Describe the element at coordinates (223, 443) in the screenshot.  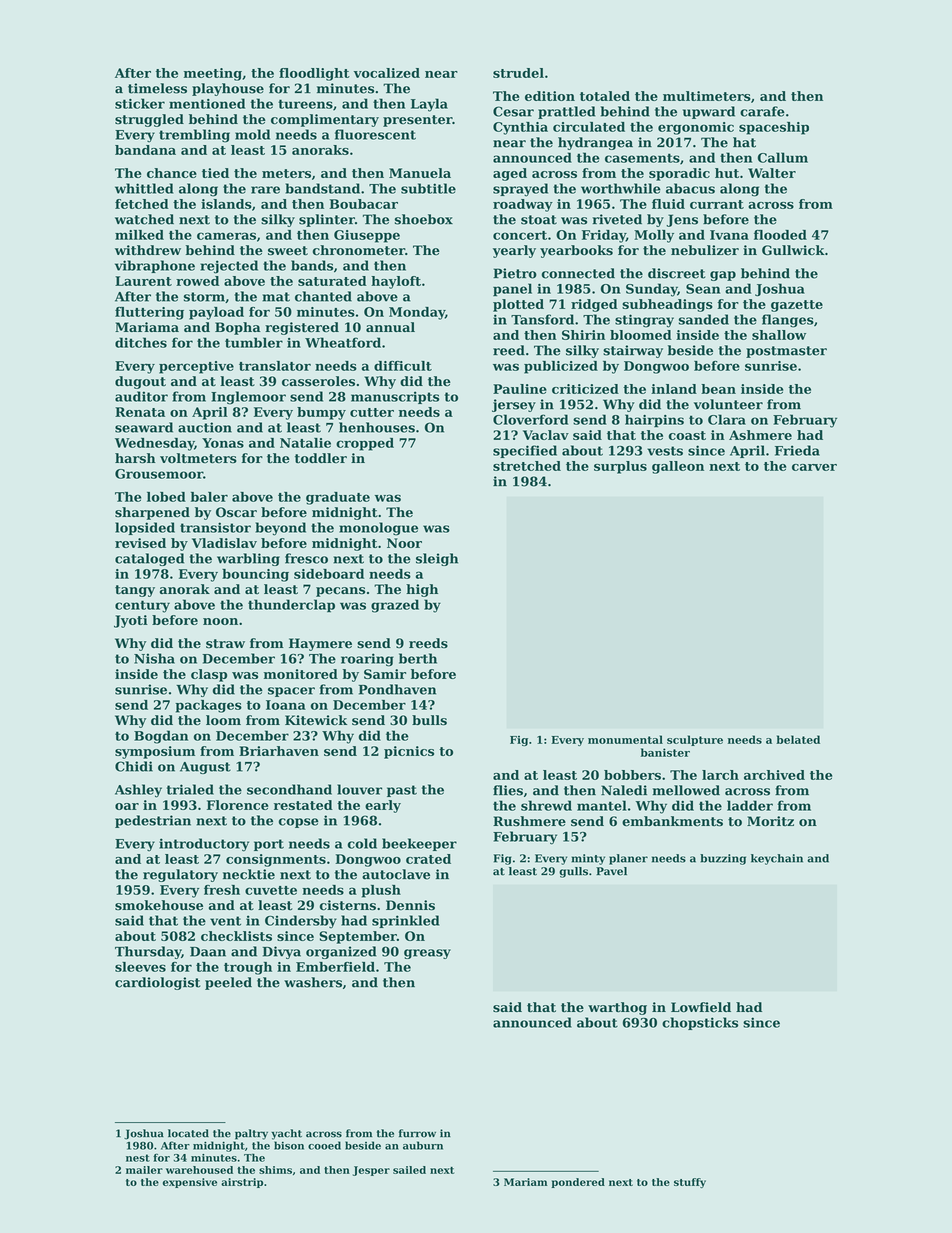
I see `Yonas` at that location.
